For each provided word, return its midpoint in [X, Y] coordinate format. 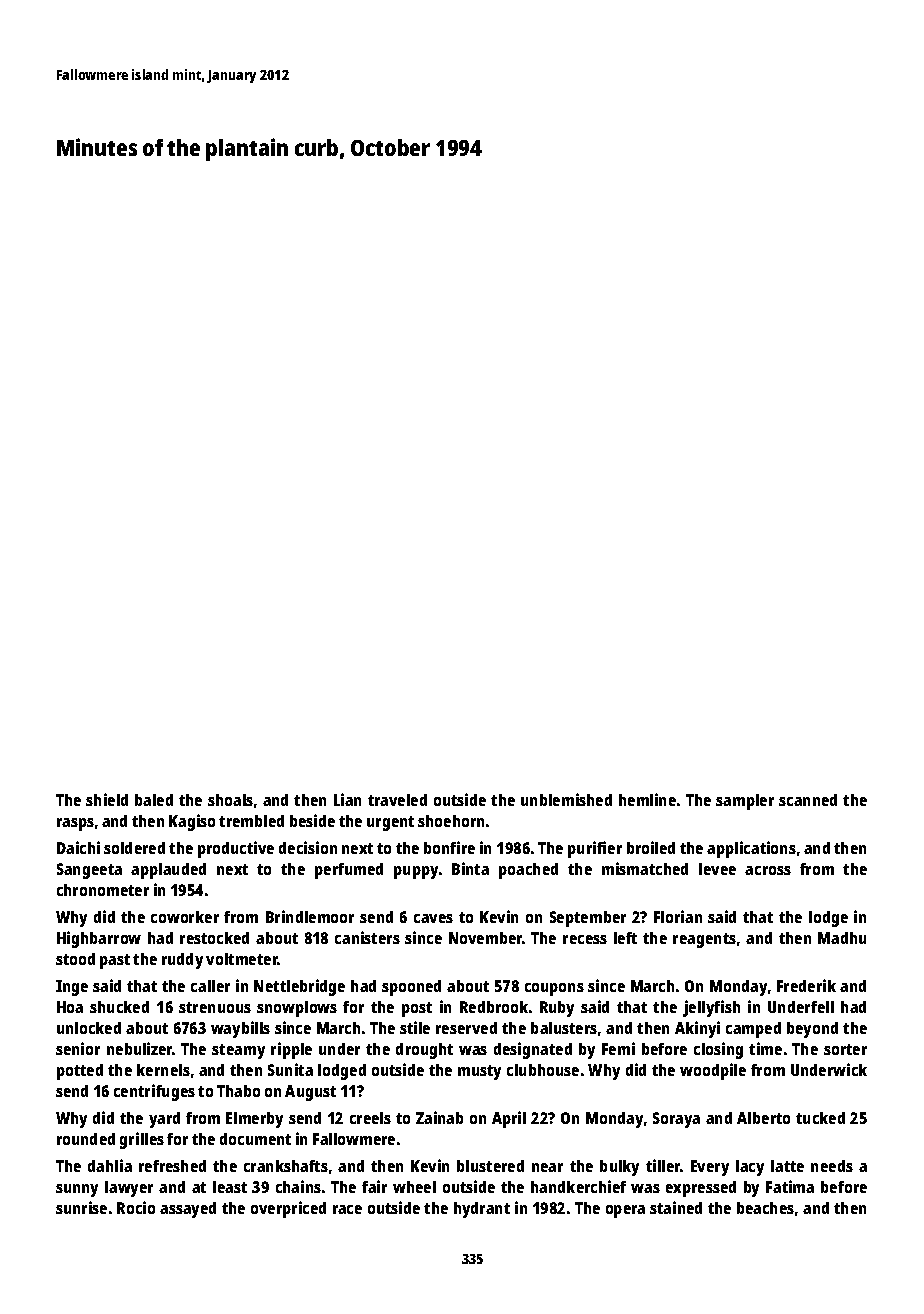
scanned [808, 800]
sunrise [81, 1207]
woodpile [713, 1071]
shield [107, 799]
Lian [347, 799]
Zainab [439, 1117]
